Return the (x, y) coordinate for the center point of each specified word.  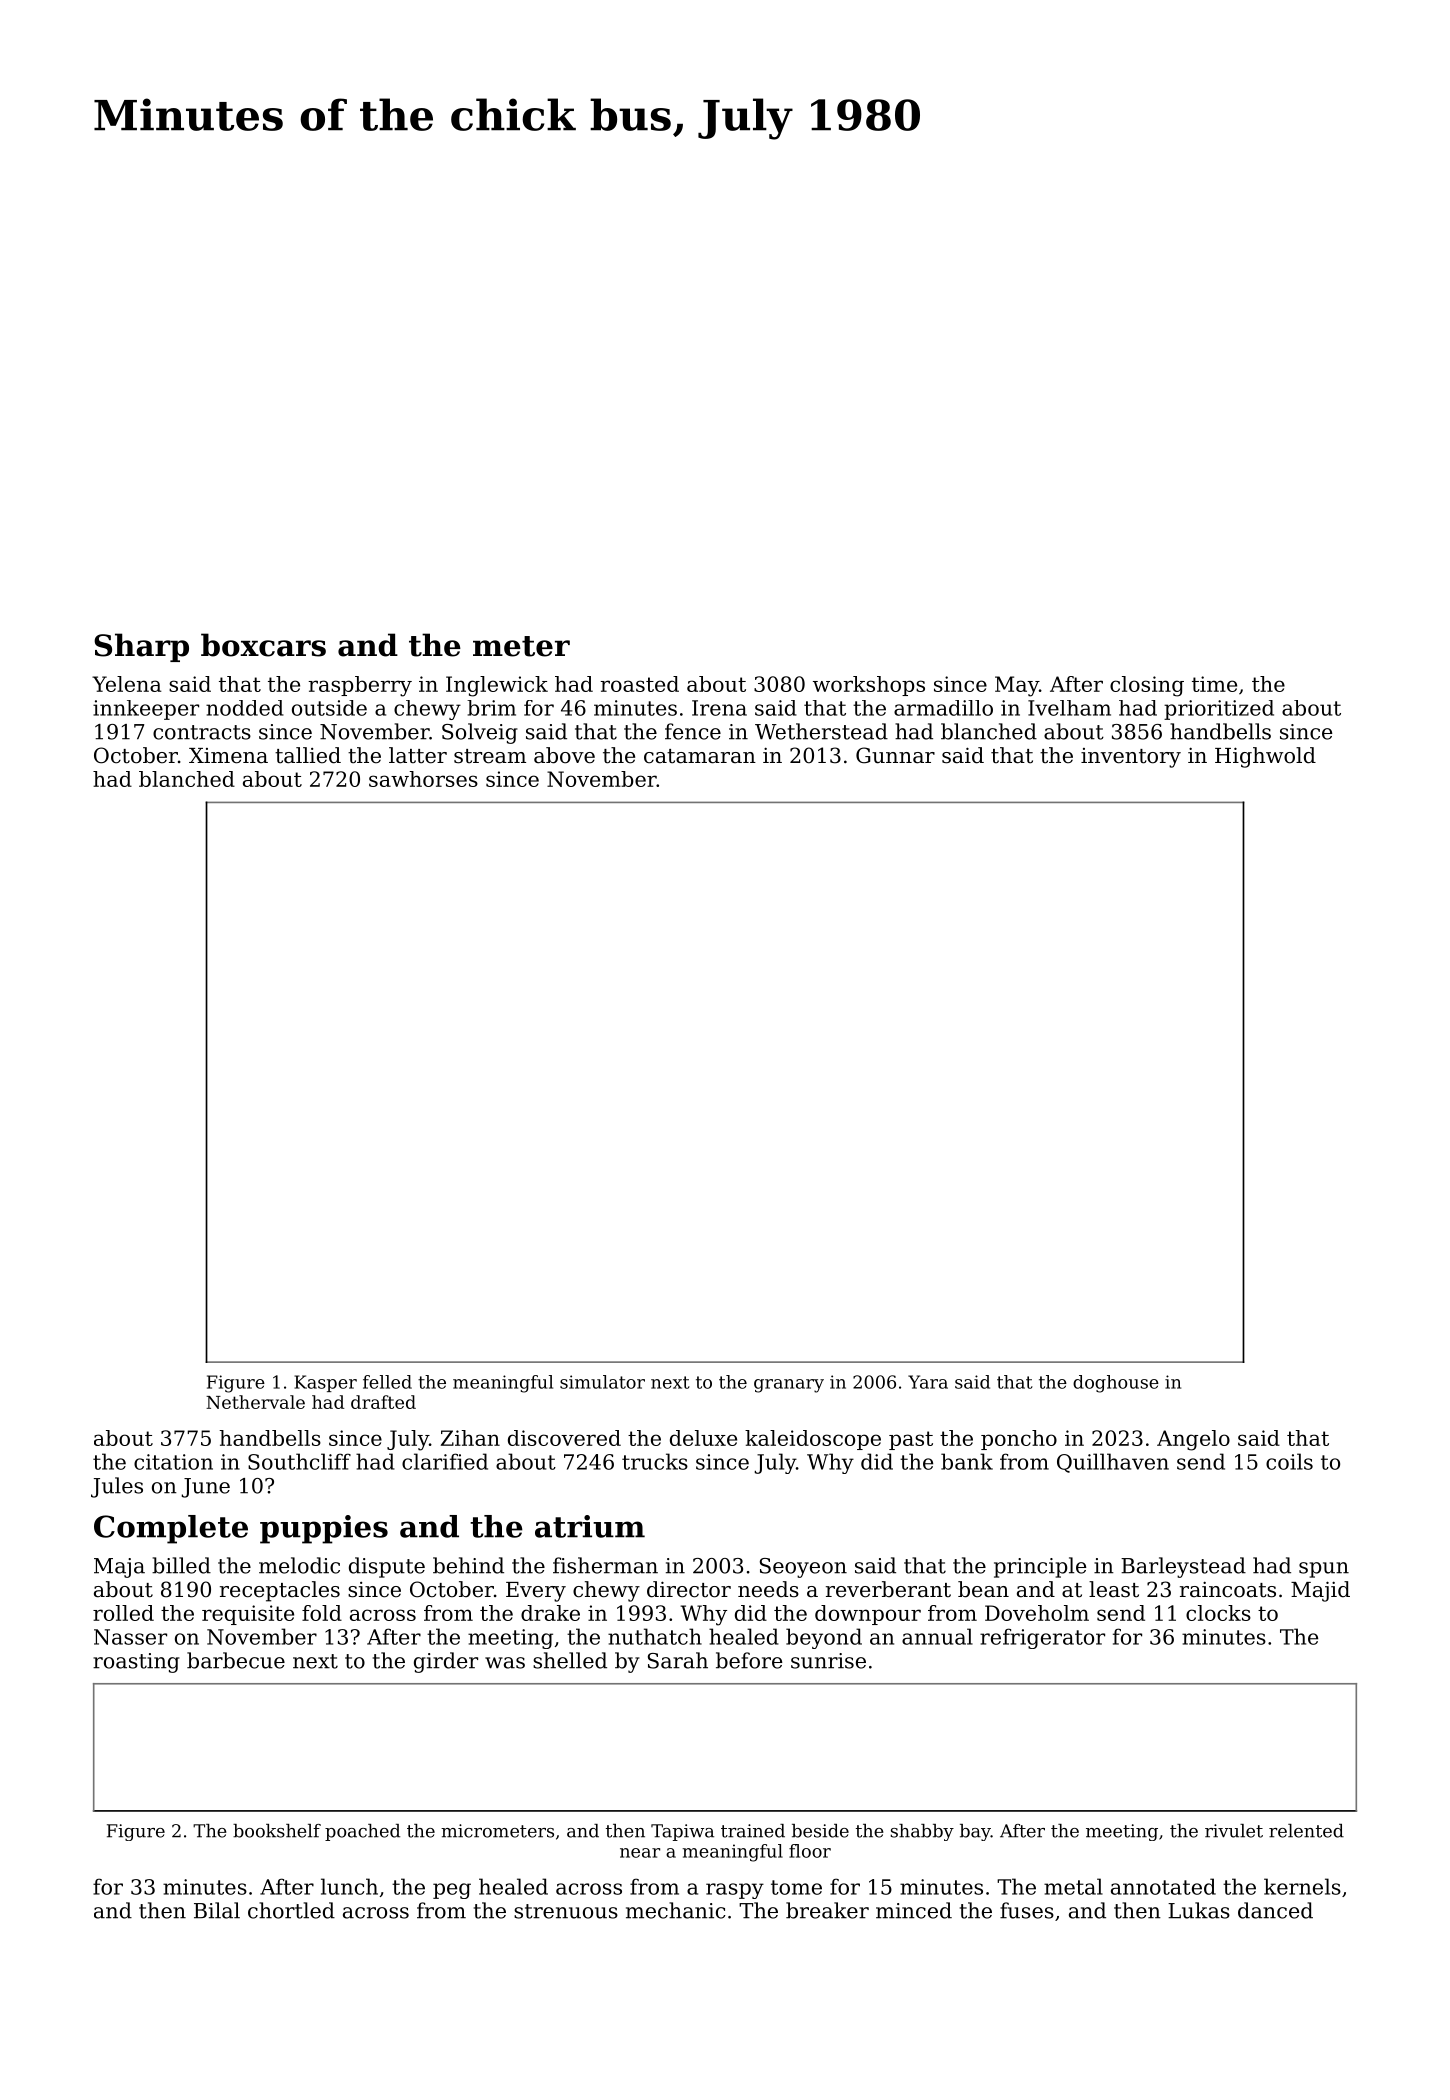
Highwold (1265, 757)
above (564, 755)
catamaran (700, 756)
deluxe (703, 1438)
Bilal (217, 1910)
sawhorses (423, 779)
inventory (1131, 758)
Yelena (126, 684)
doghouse (1116, 1384)
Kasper (325, 1383)
